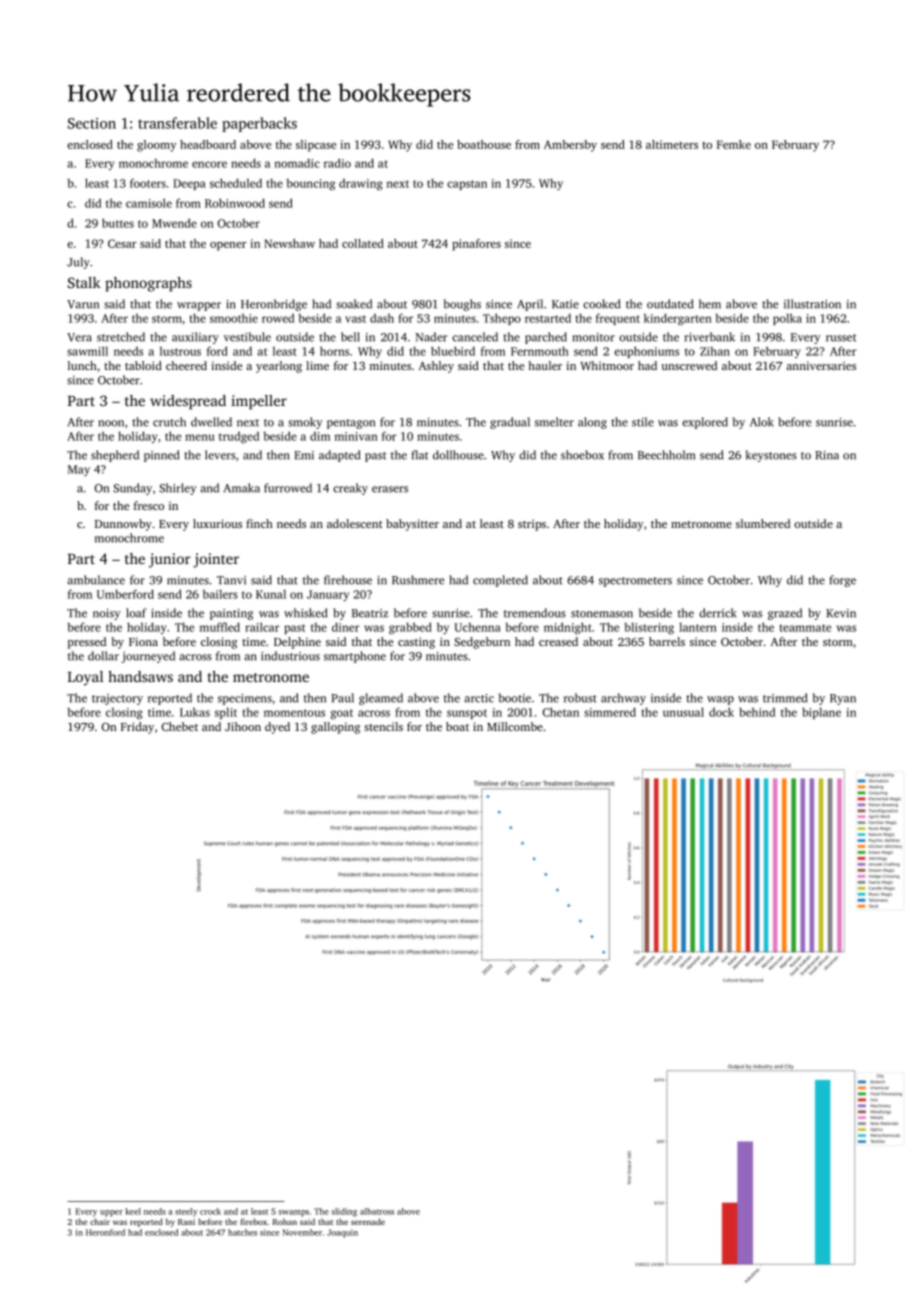  Describe the element at coordinates (243, 726) in the screenshot. I see `Jihoon` at that location.
